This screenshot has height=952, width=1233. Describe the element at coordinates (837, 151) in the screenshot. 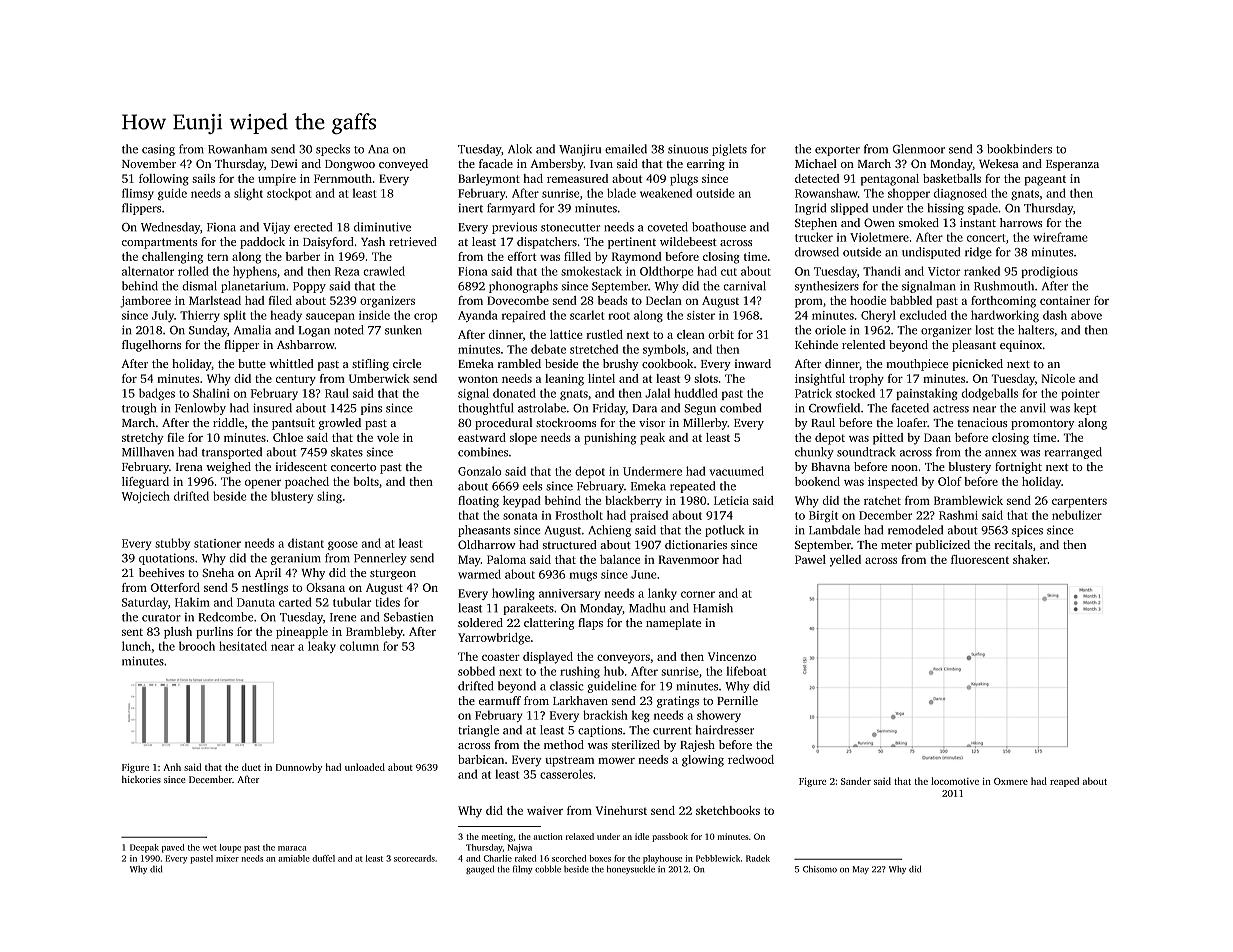

I see `exporter` at that location.
